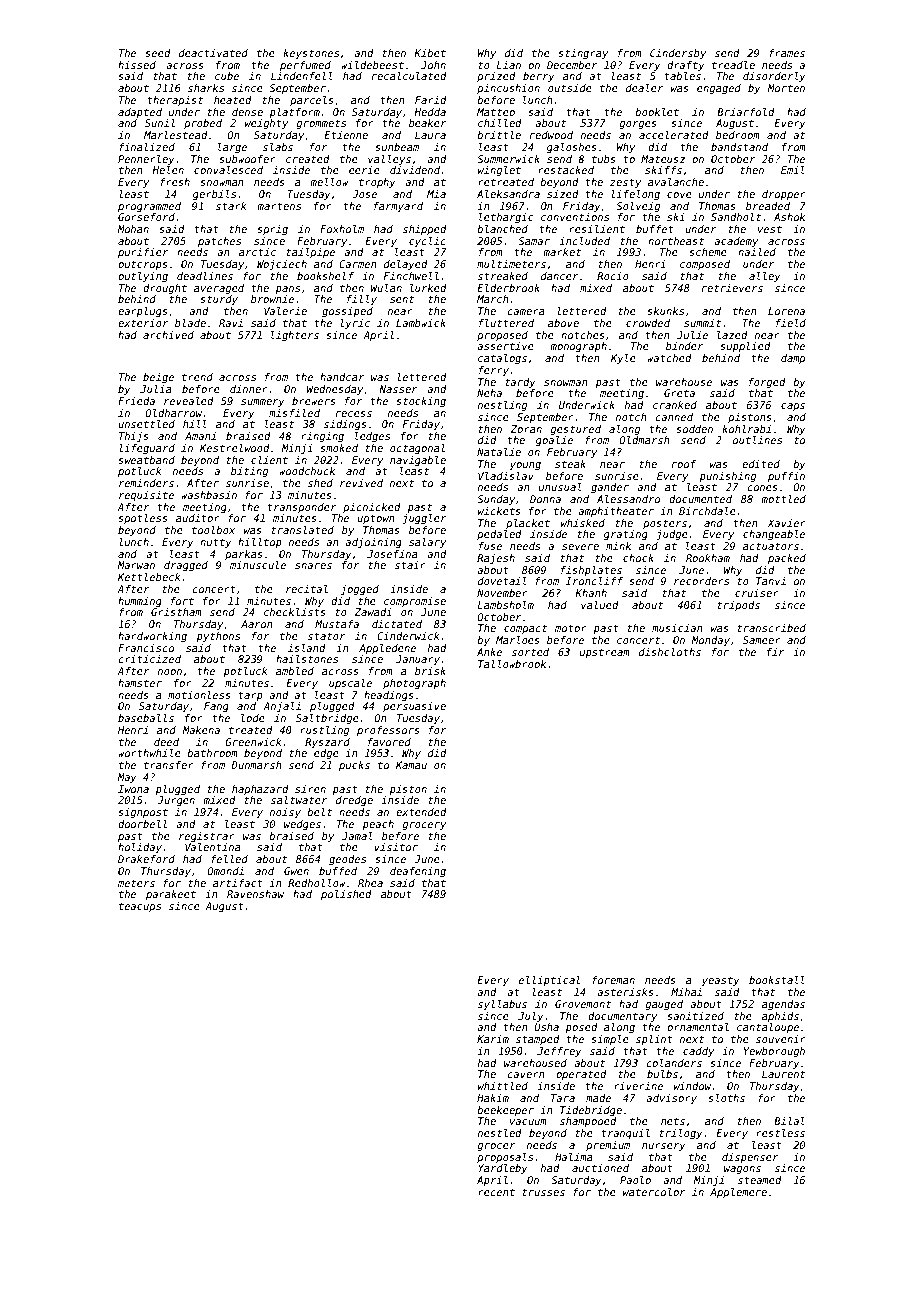 Image resolution: width=924 pixels, height=1308 pixels. What do you see at coordinates (583, 54) in the image?
I see `stingray` at bounding box center [583, 54].
